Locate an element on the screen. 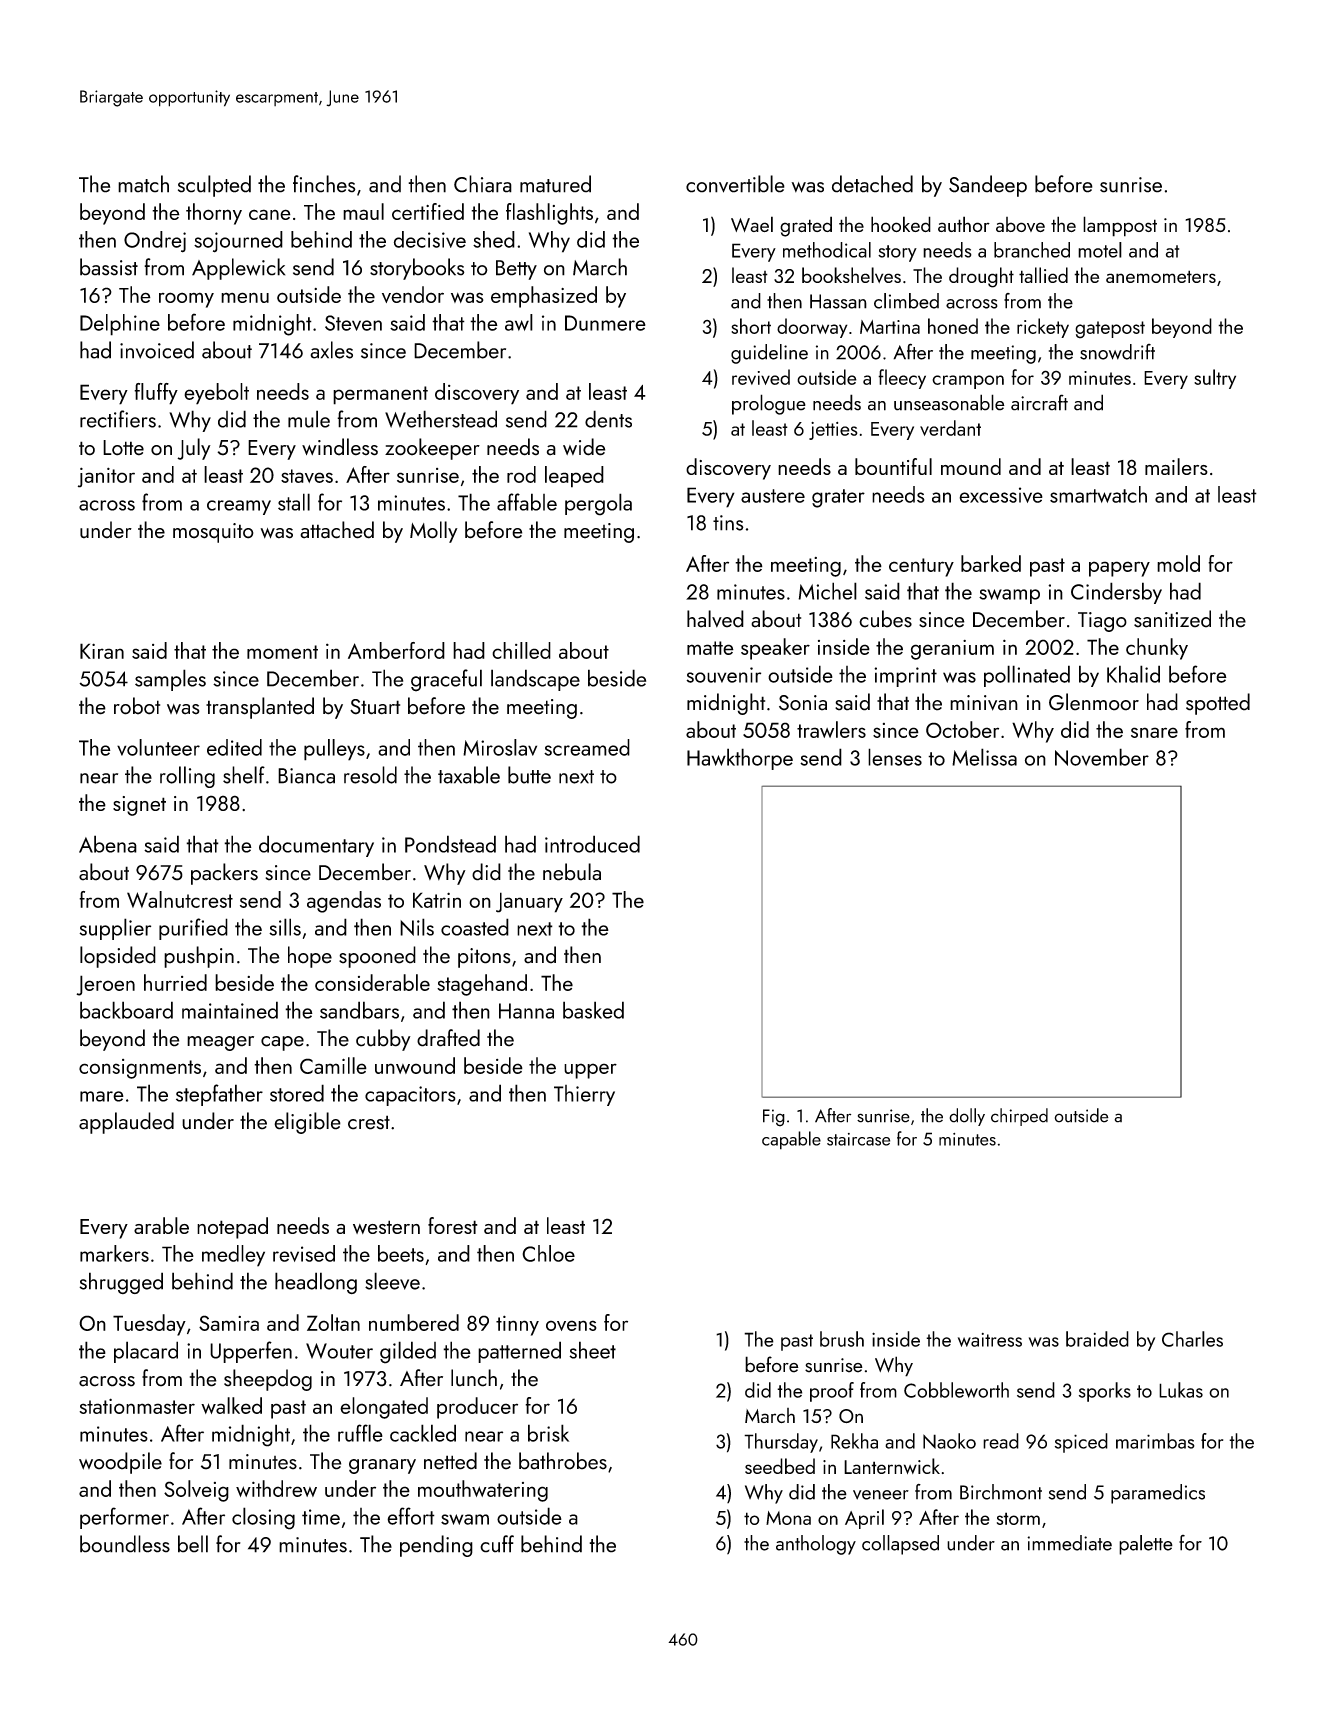 This screenshot has width=1336, height=1729. bassist is located at coordinates (109, 267).
